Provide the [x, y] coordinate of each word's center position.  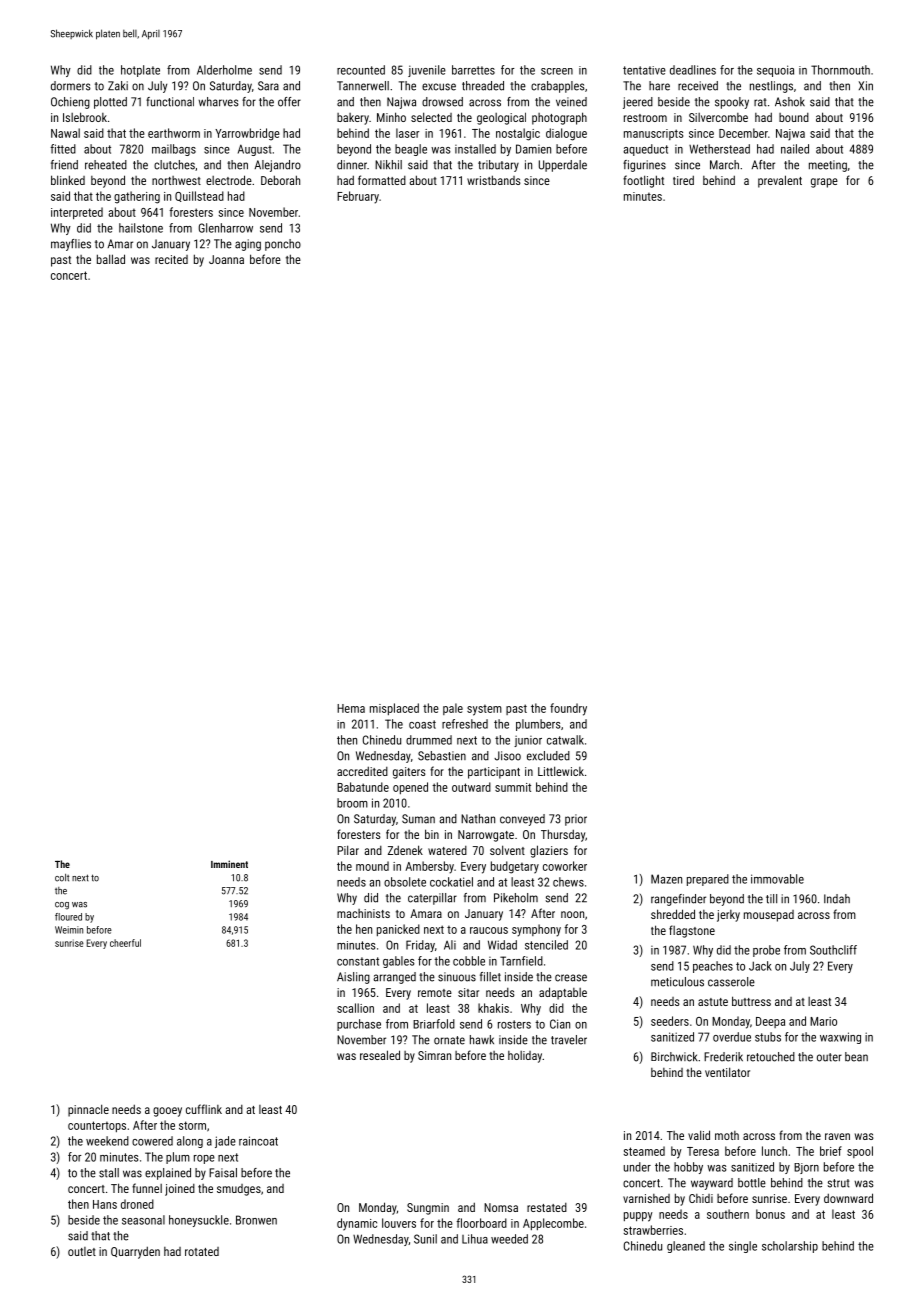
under [637, 1167]
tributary [498, 166]
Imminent [229, 864]
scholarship [790, 1247]
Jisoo [507, 756]
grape [824, 183]
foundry [568, 709]
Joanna [226, 259]
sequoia [775, 71]
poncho [283, 245]
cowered [152, 1141]
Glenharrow [225, 228]
